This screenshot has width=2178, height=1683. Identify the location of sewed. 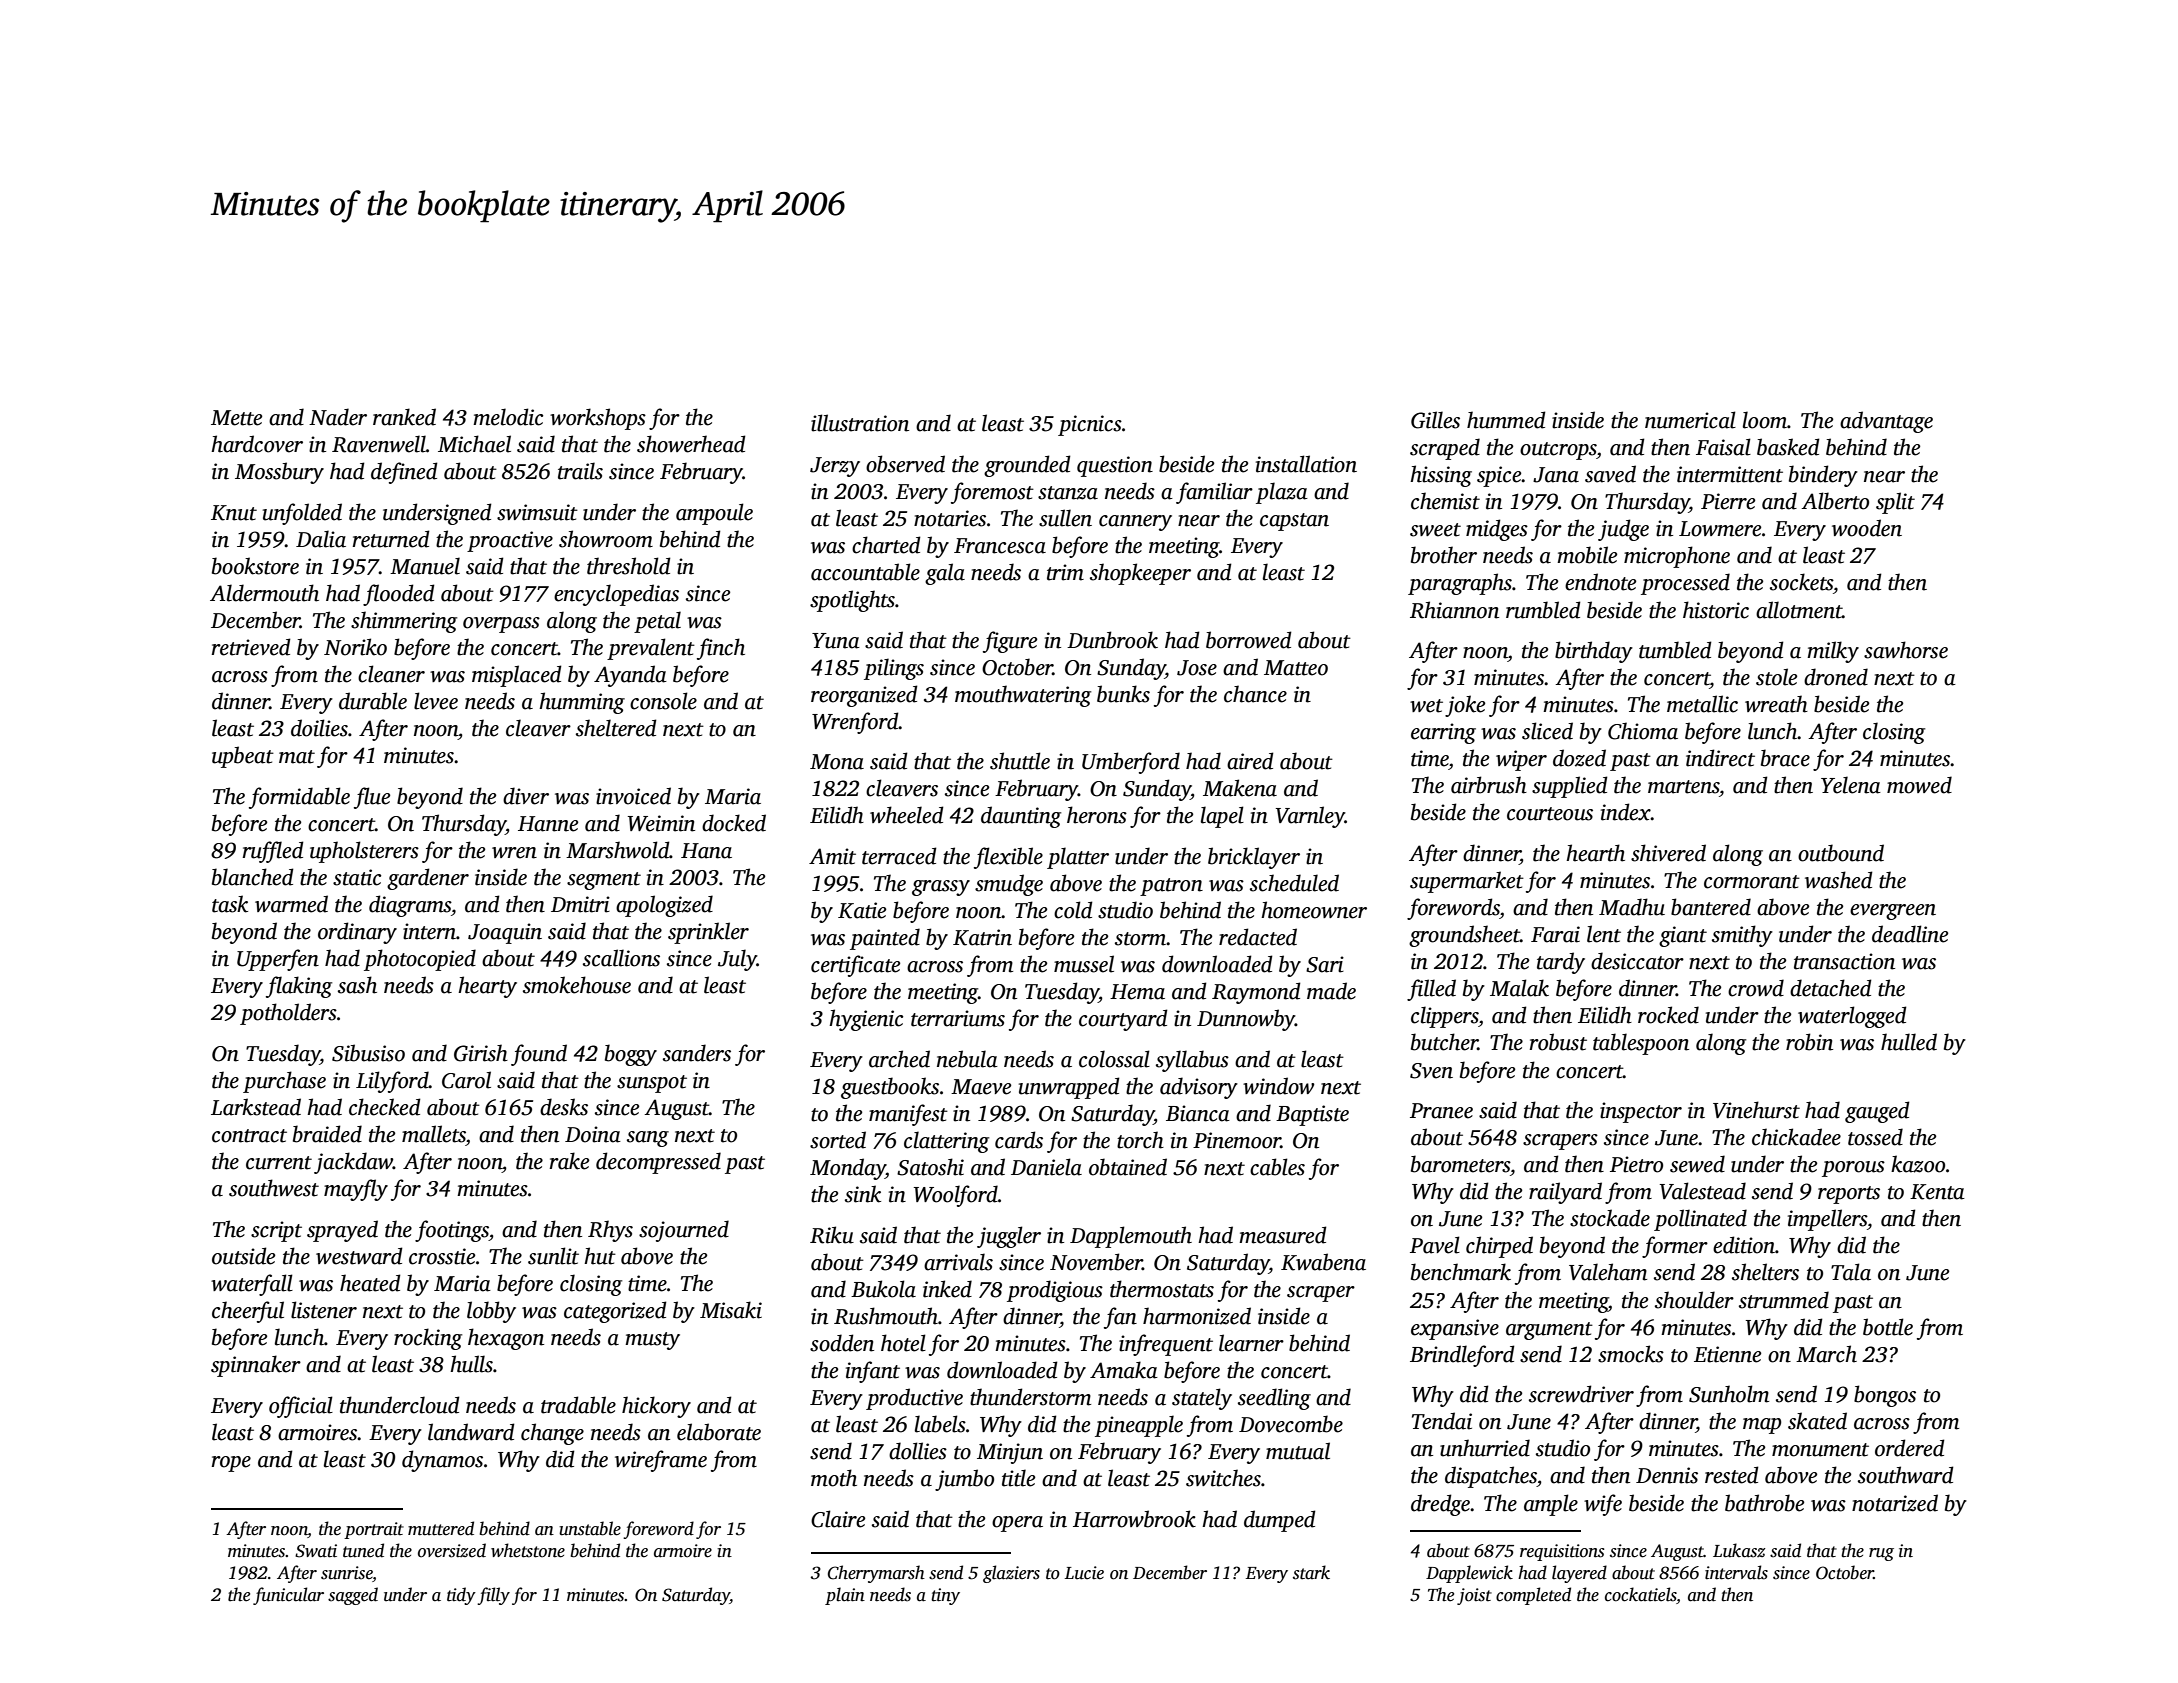
(1697, 1164).
